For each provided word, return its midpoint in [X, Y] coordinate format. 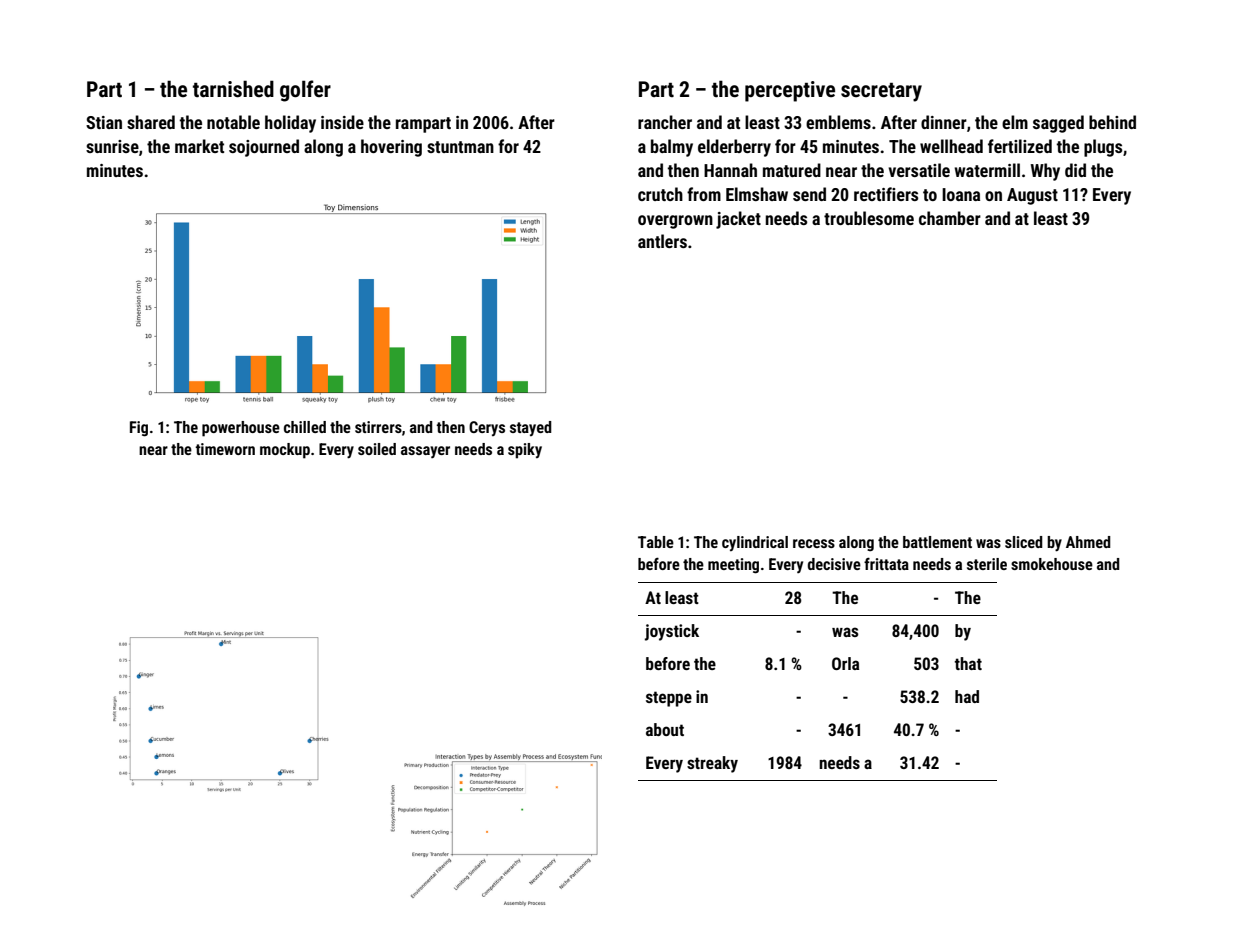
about [665, 729]
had [967, 696]
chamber [950, 218]
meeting [733, 566]
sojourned [264, 148]
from [704, 194]
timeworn [225, 449]
